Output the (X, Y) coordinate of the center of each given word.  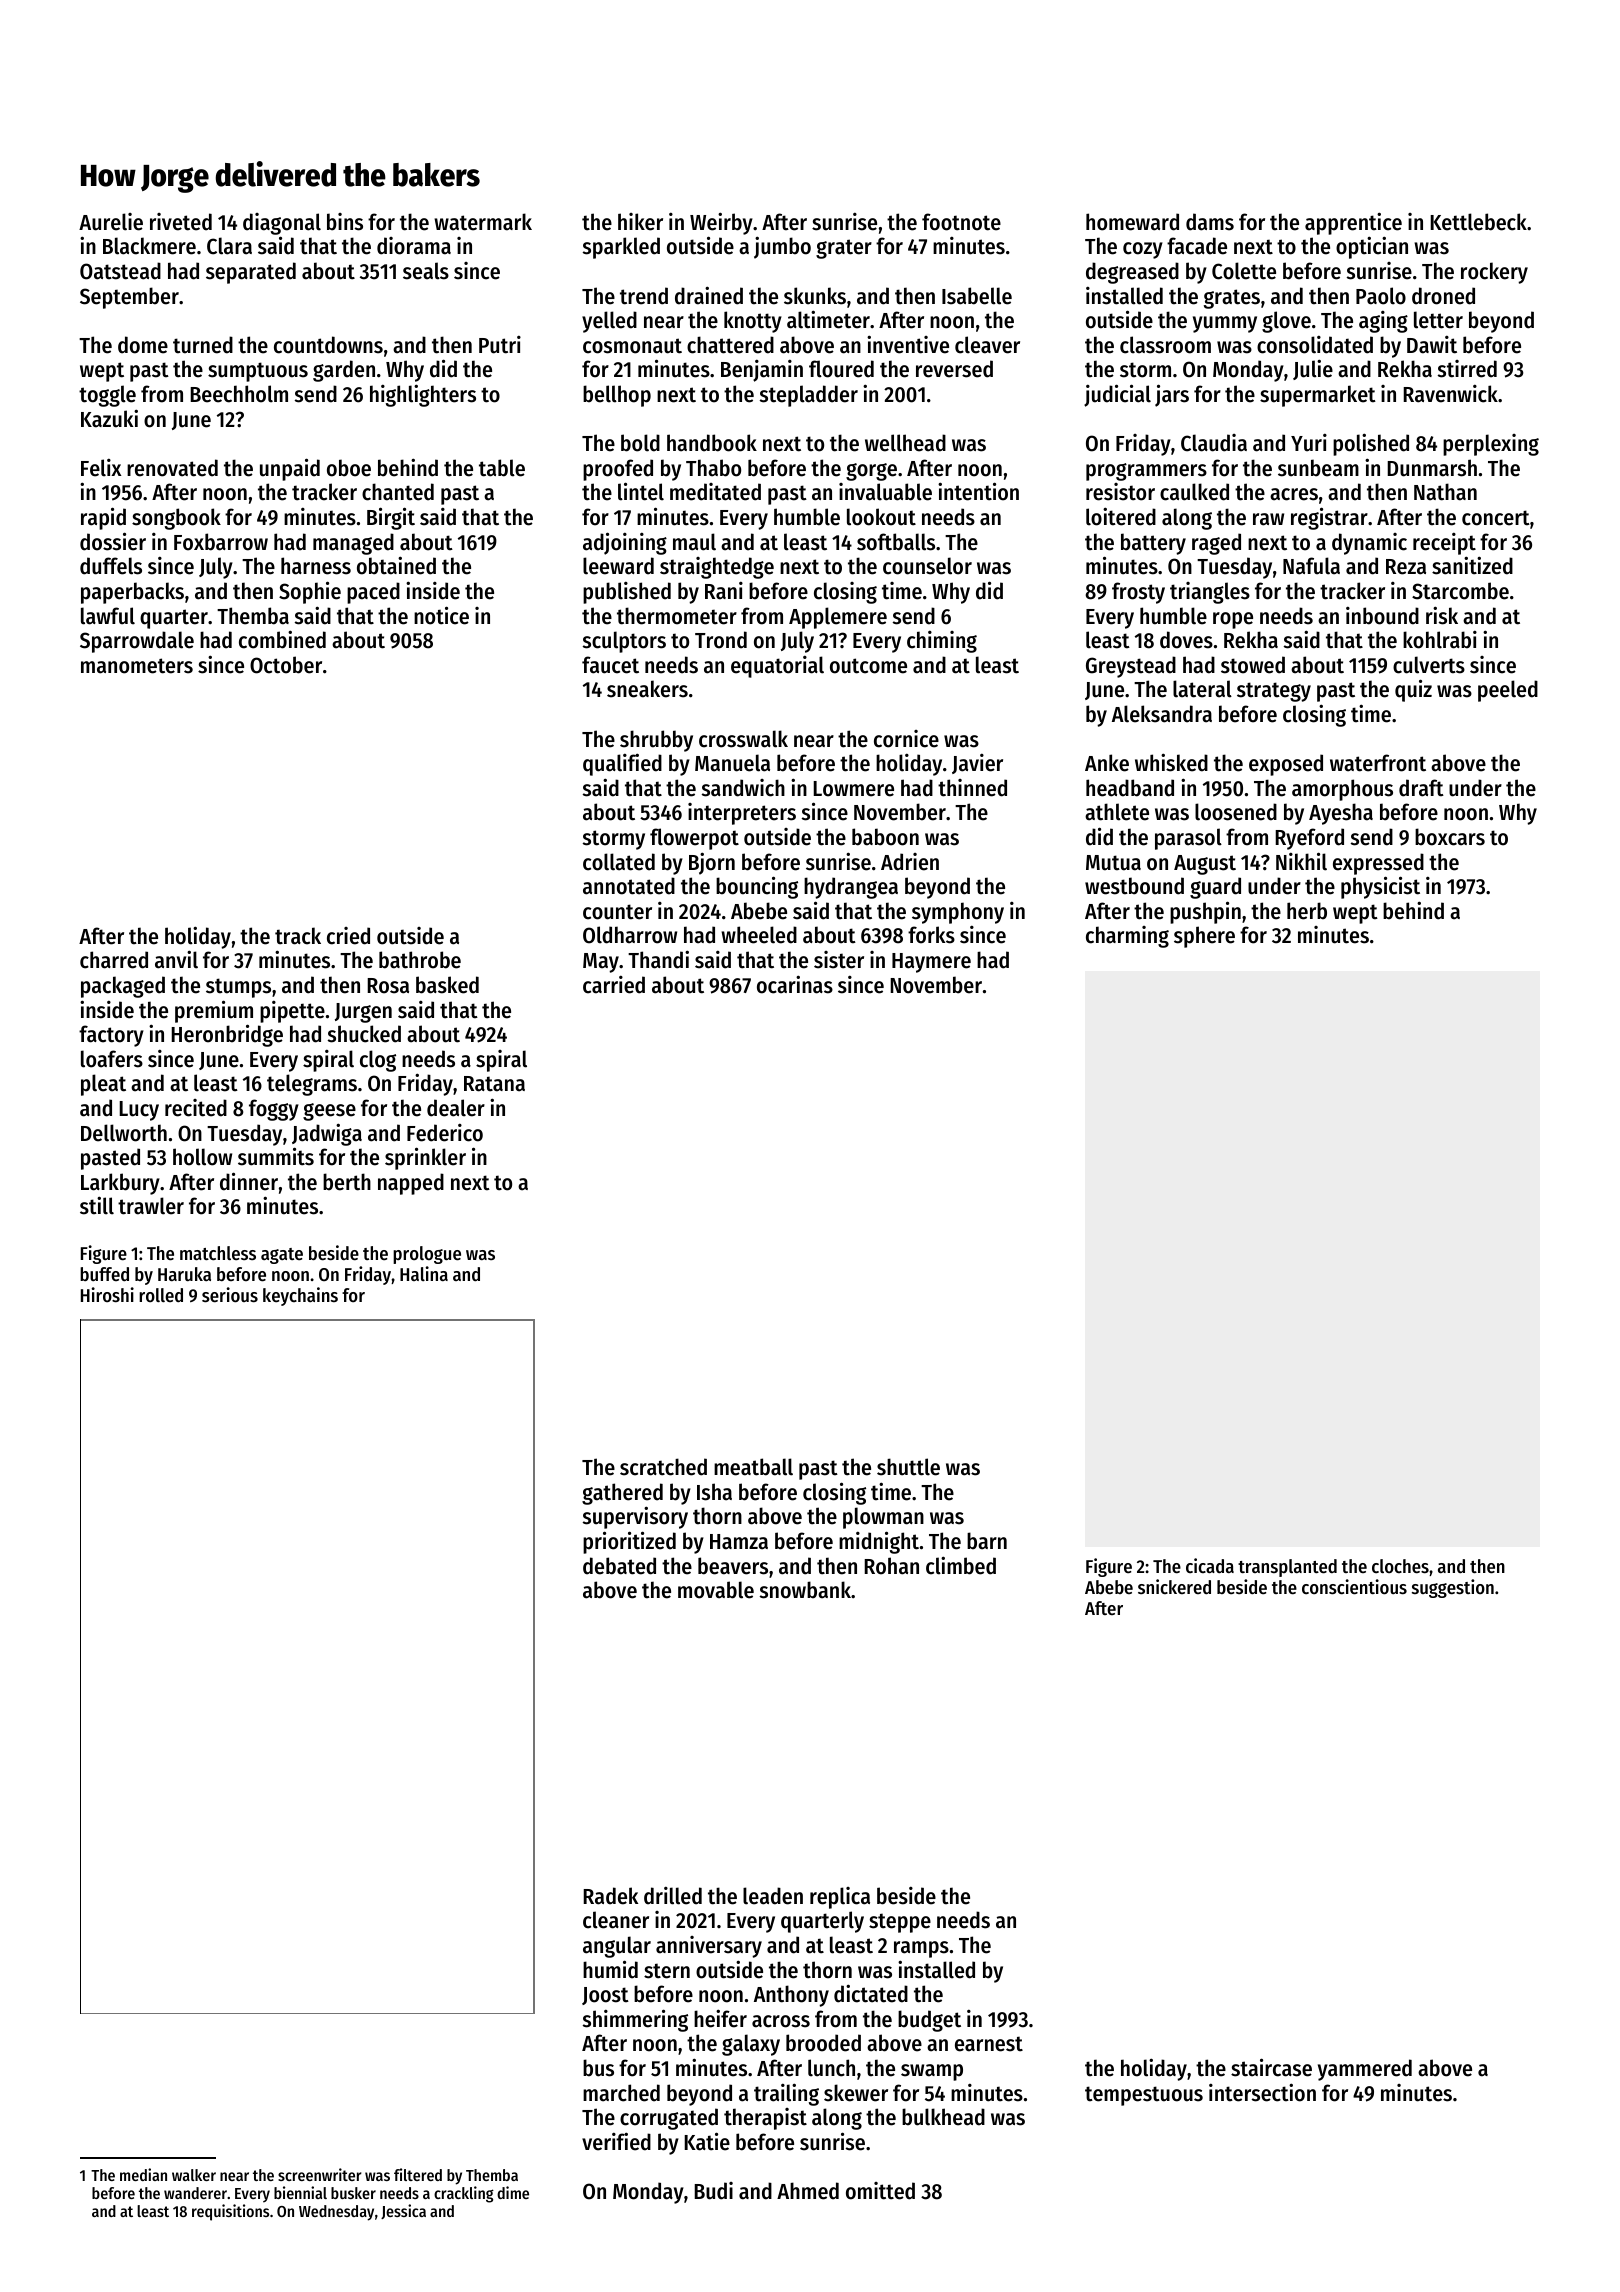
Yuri (1309, 443)
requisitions (230, 2212)
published (627, 593)
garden (344, 371)
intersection (1262, 2092)
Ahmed (808, 2191)
